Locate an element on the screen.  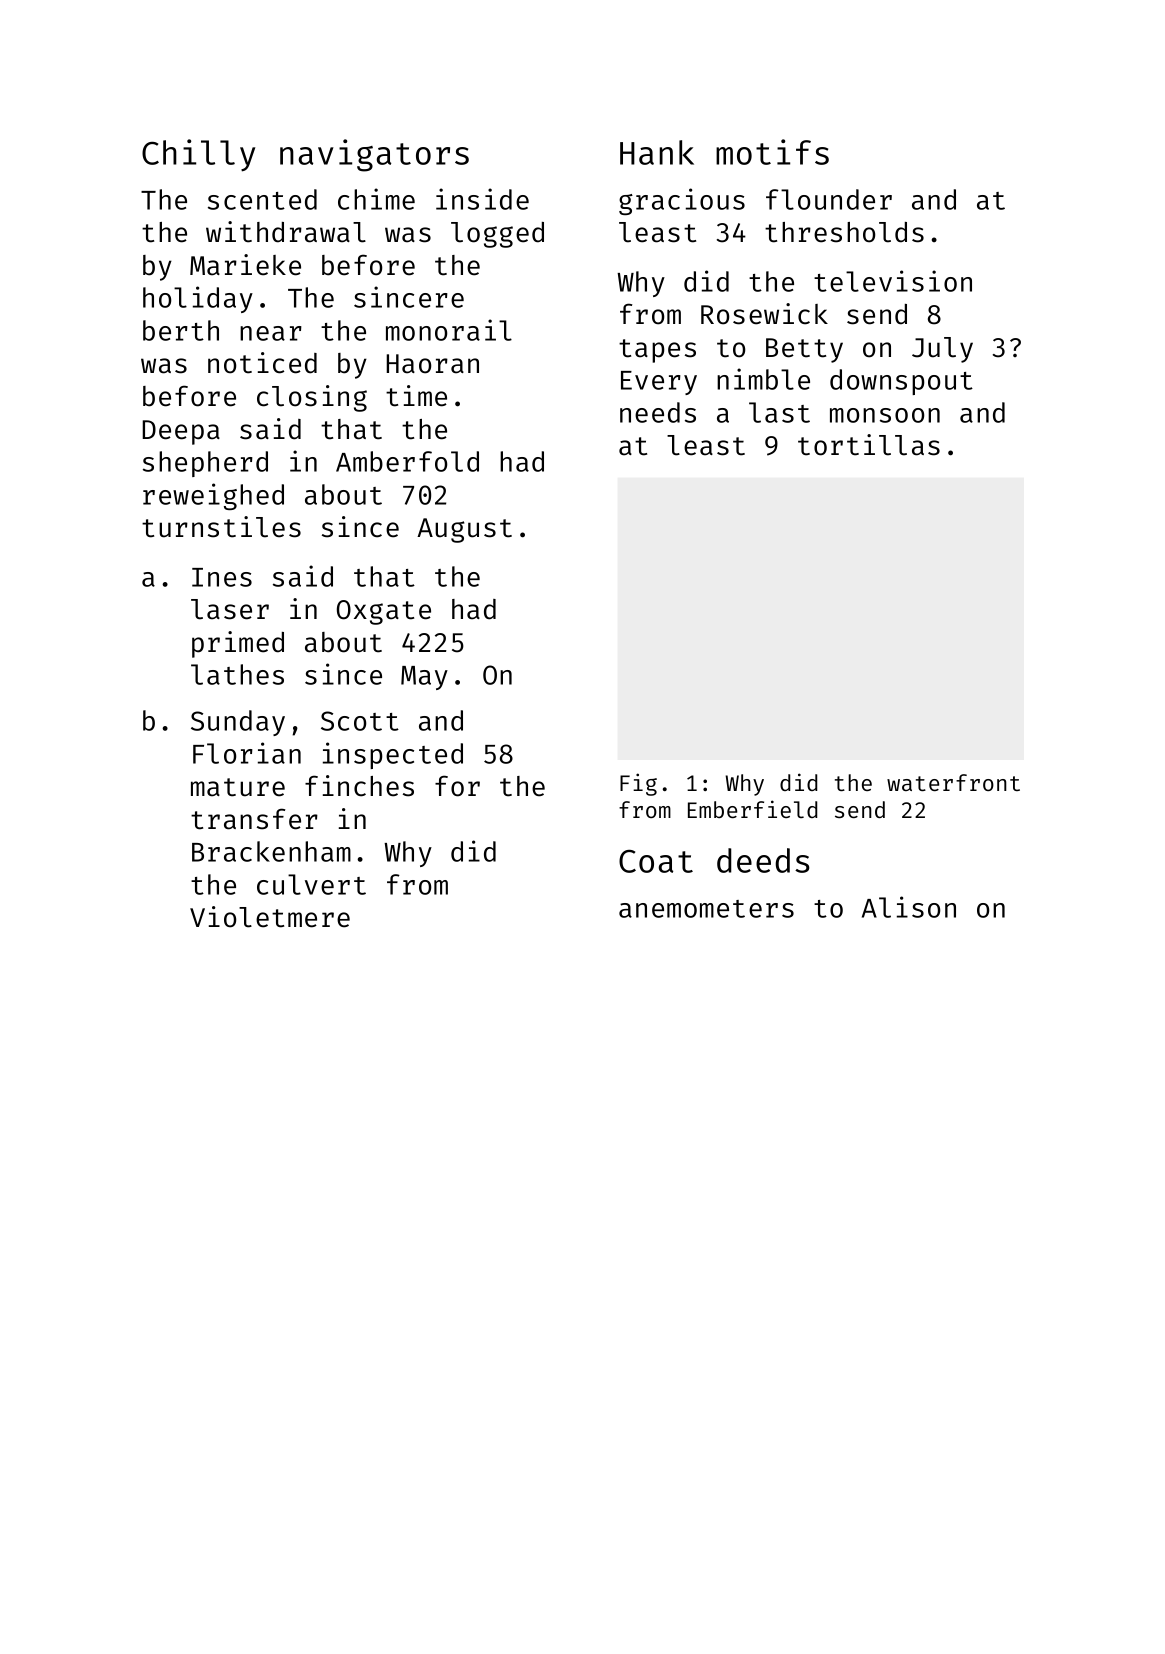
August is located at coordinates (464, 530).
